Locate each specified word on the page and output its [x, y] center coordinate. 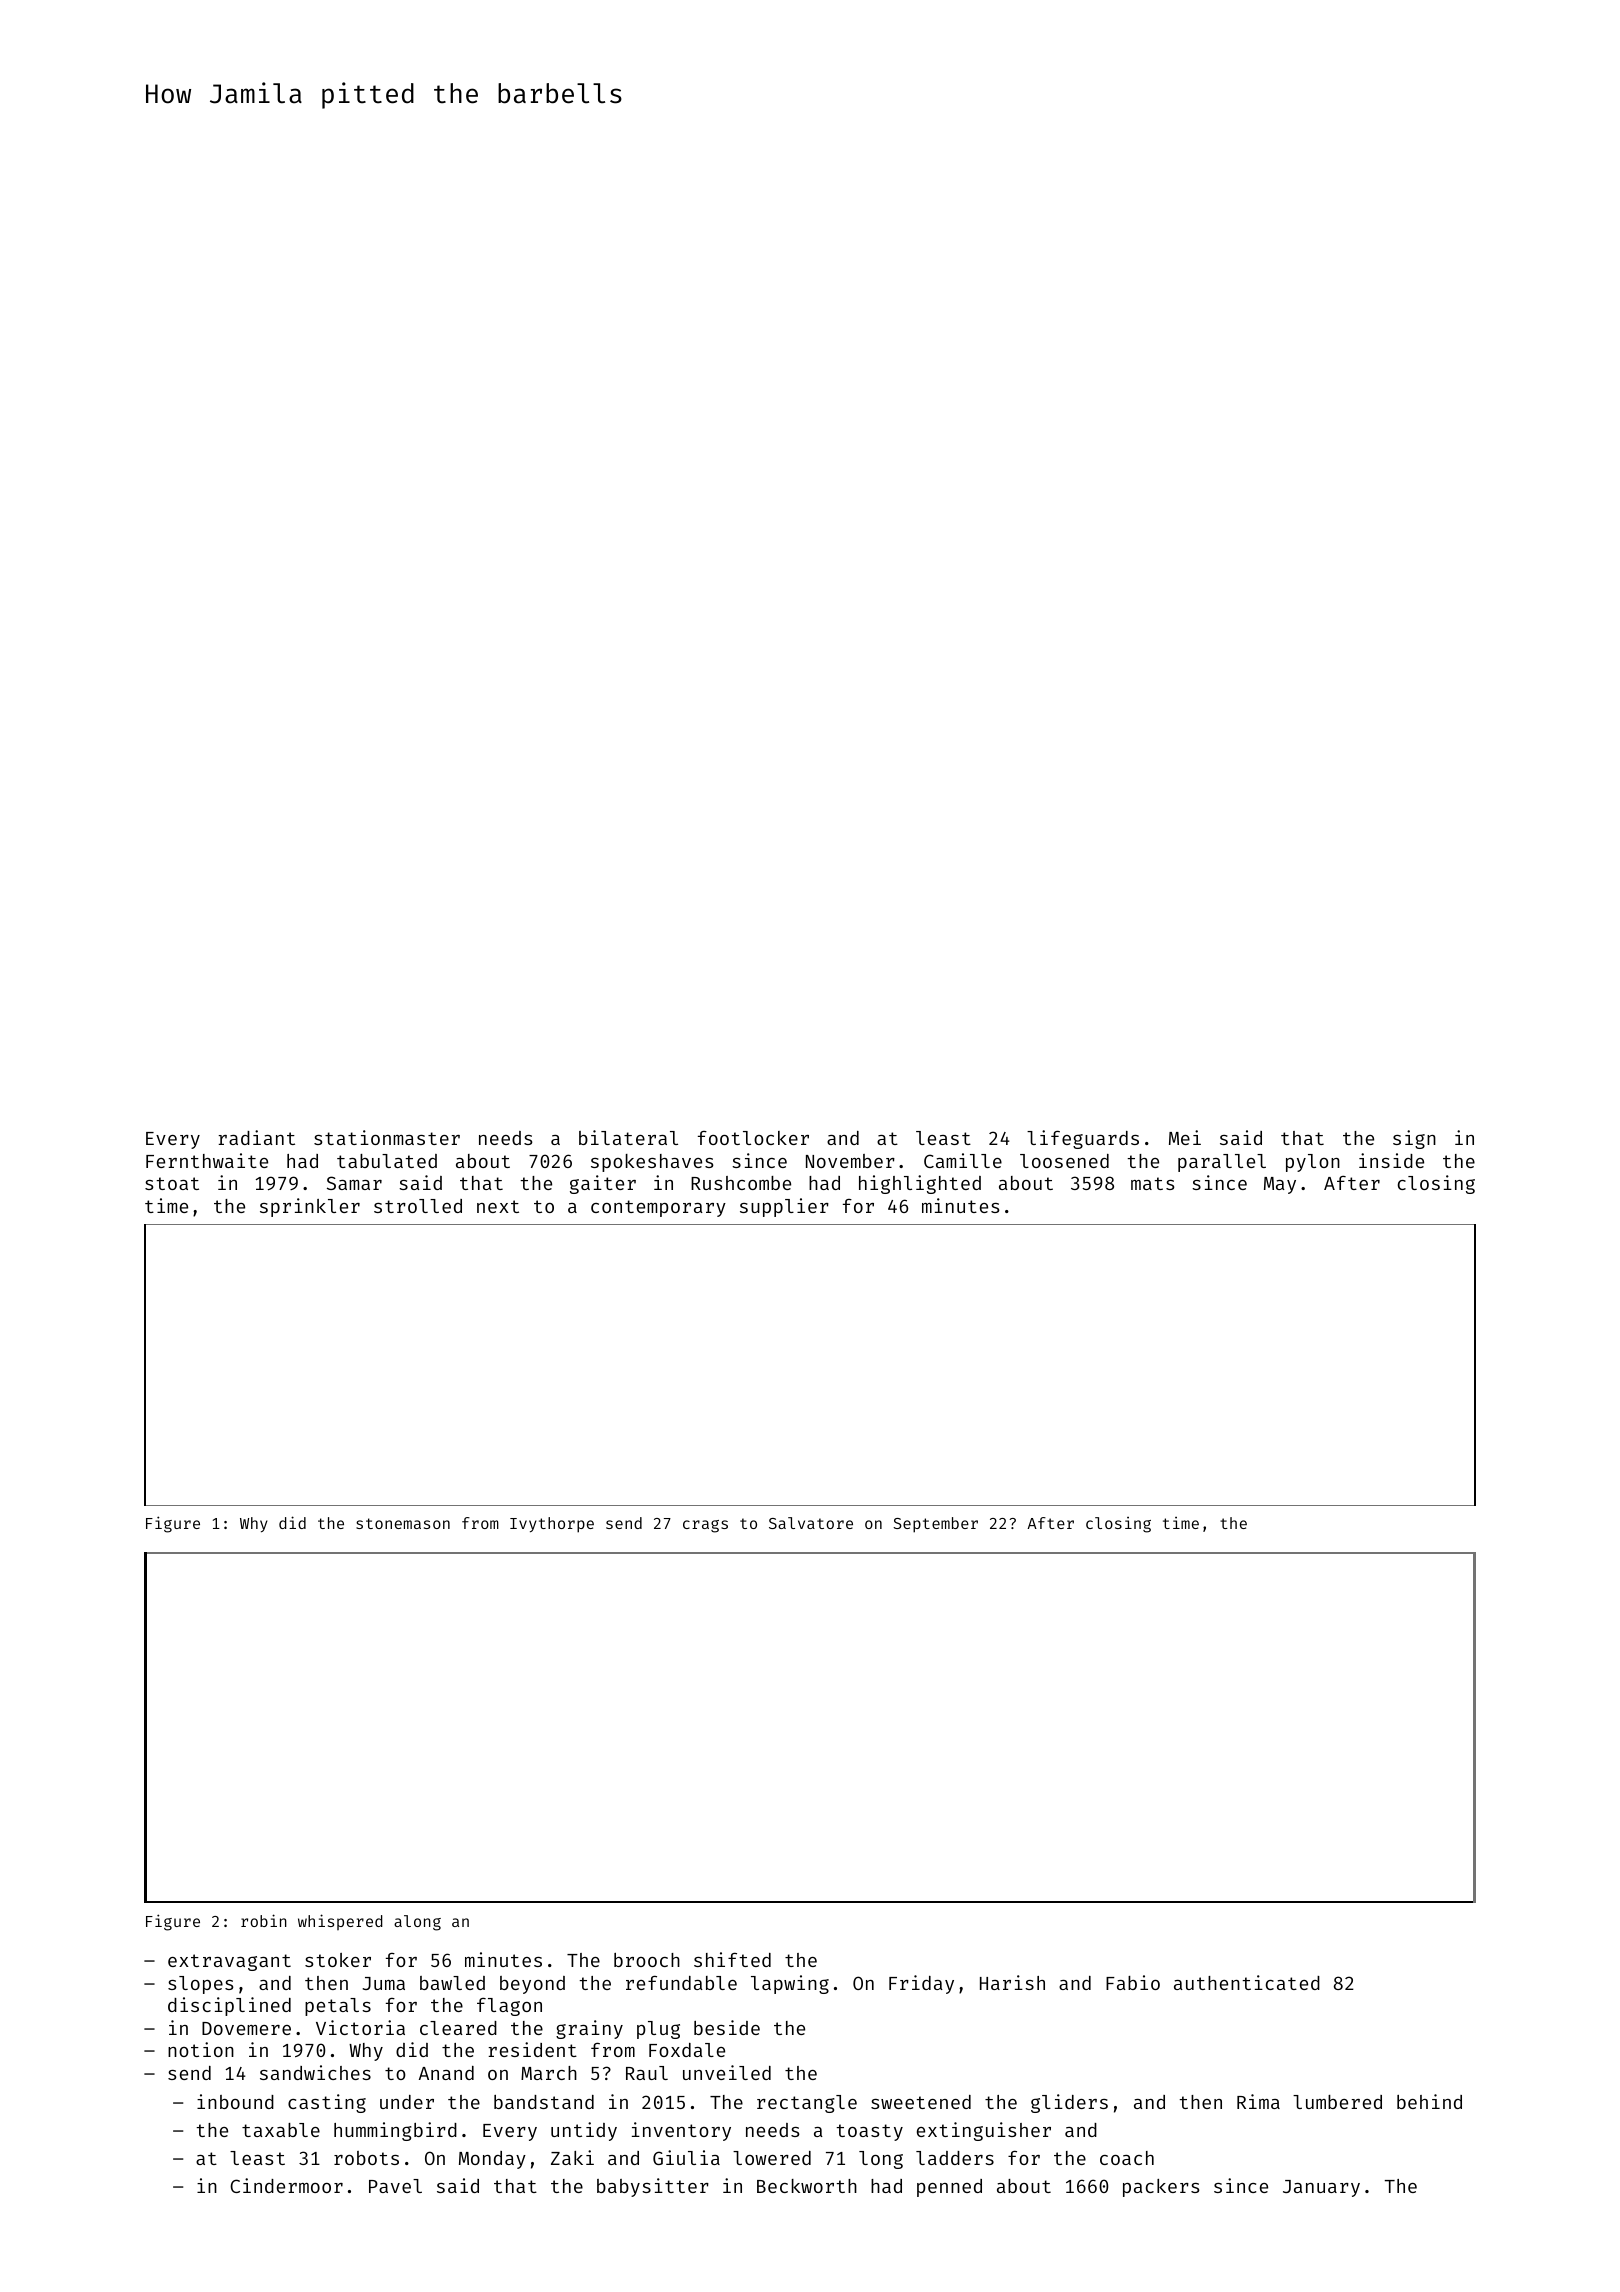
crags [705, 1526]
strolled [418, 1206]
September [935, 1525]
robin [264, 1920]
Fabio [1133, 1982]
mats [1153, 1183]
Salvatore [811, 1523]
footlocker [753, 1138]
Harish [1012, 1982]
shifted [732, 1959]
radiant [256, 1137]
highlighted [920, 1184]
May [1280, 1185]
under [407, 2102]
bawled [452, 1983]
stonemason [403, 1523]
